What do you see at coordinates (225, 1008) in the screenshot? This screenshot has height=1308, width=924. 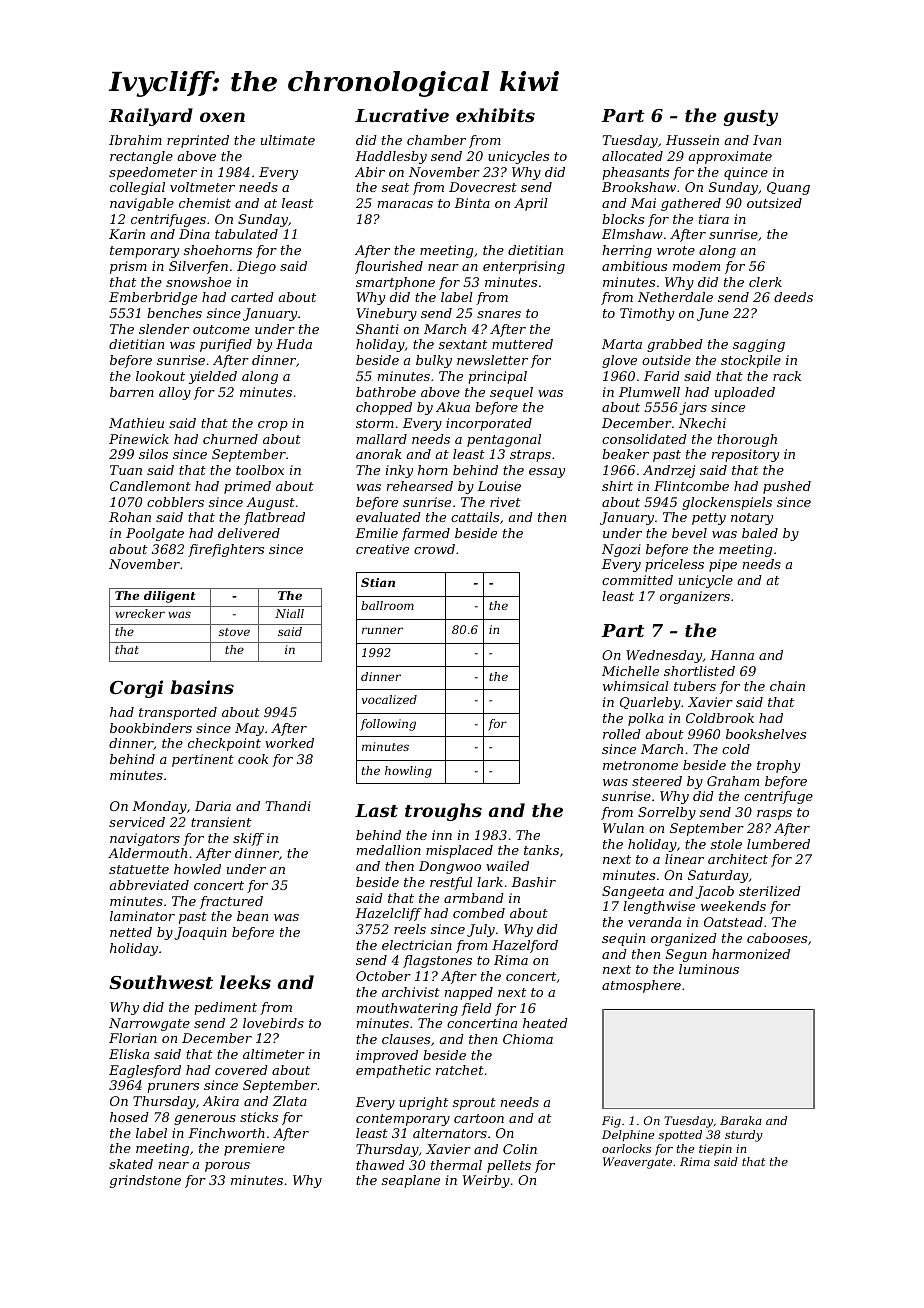 I see `pediment` at bounding box center [225, 1008].
